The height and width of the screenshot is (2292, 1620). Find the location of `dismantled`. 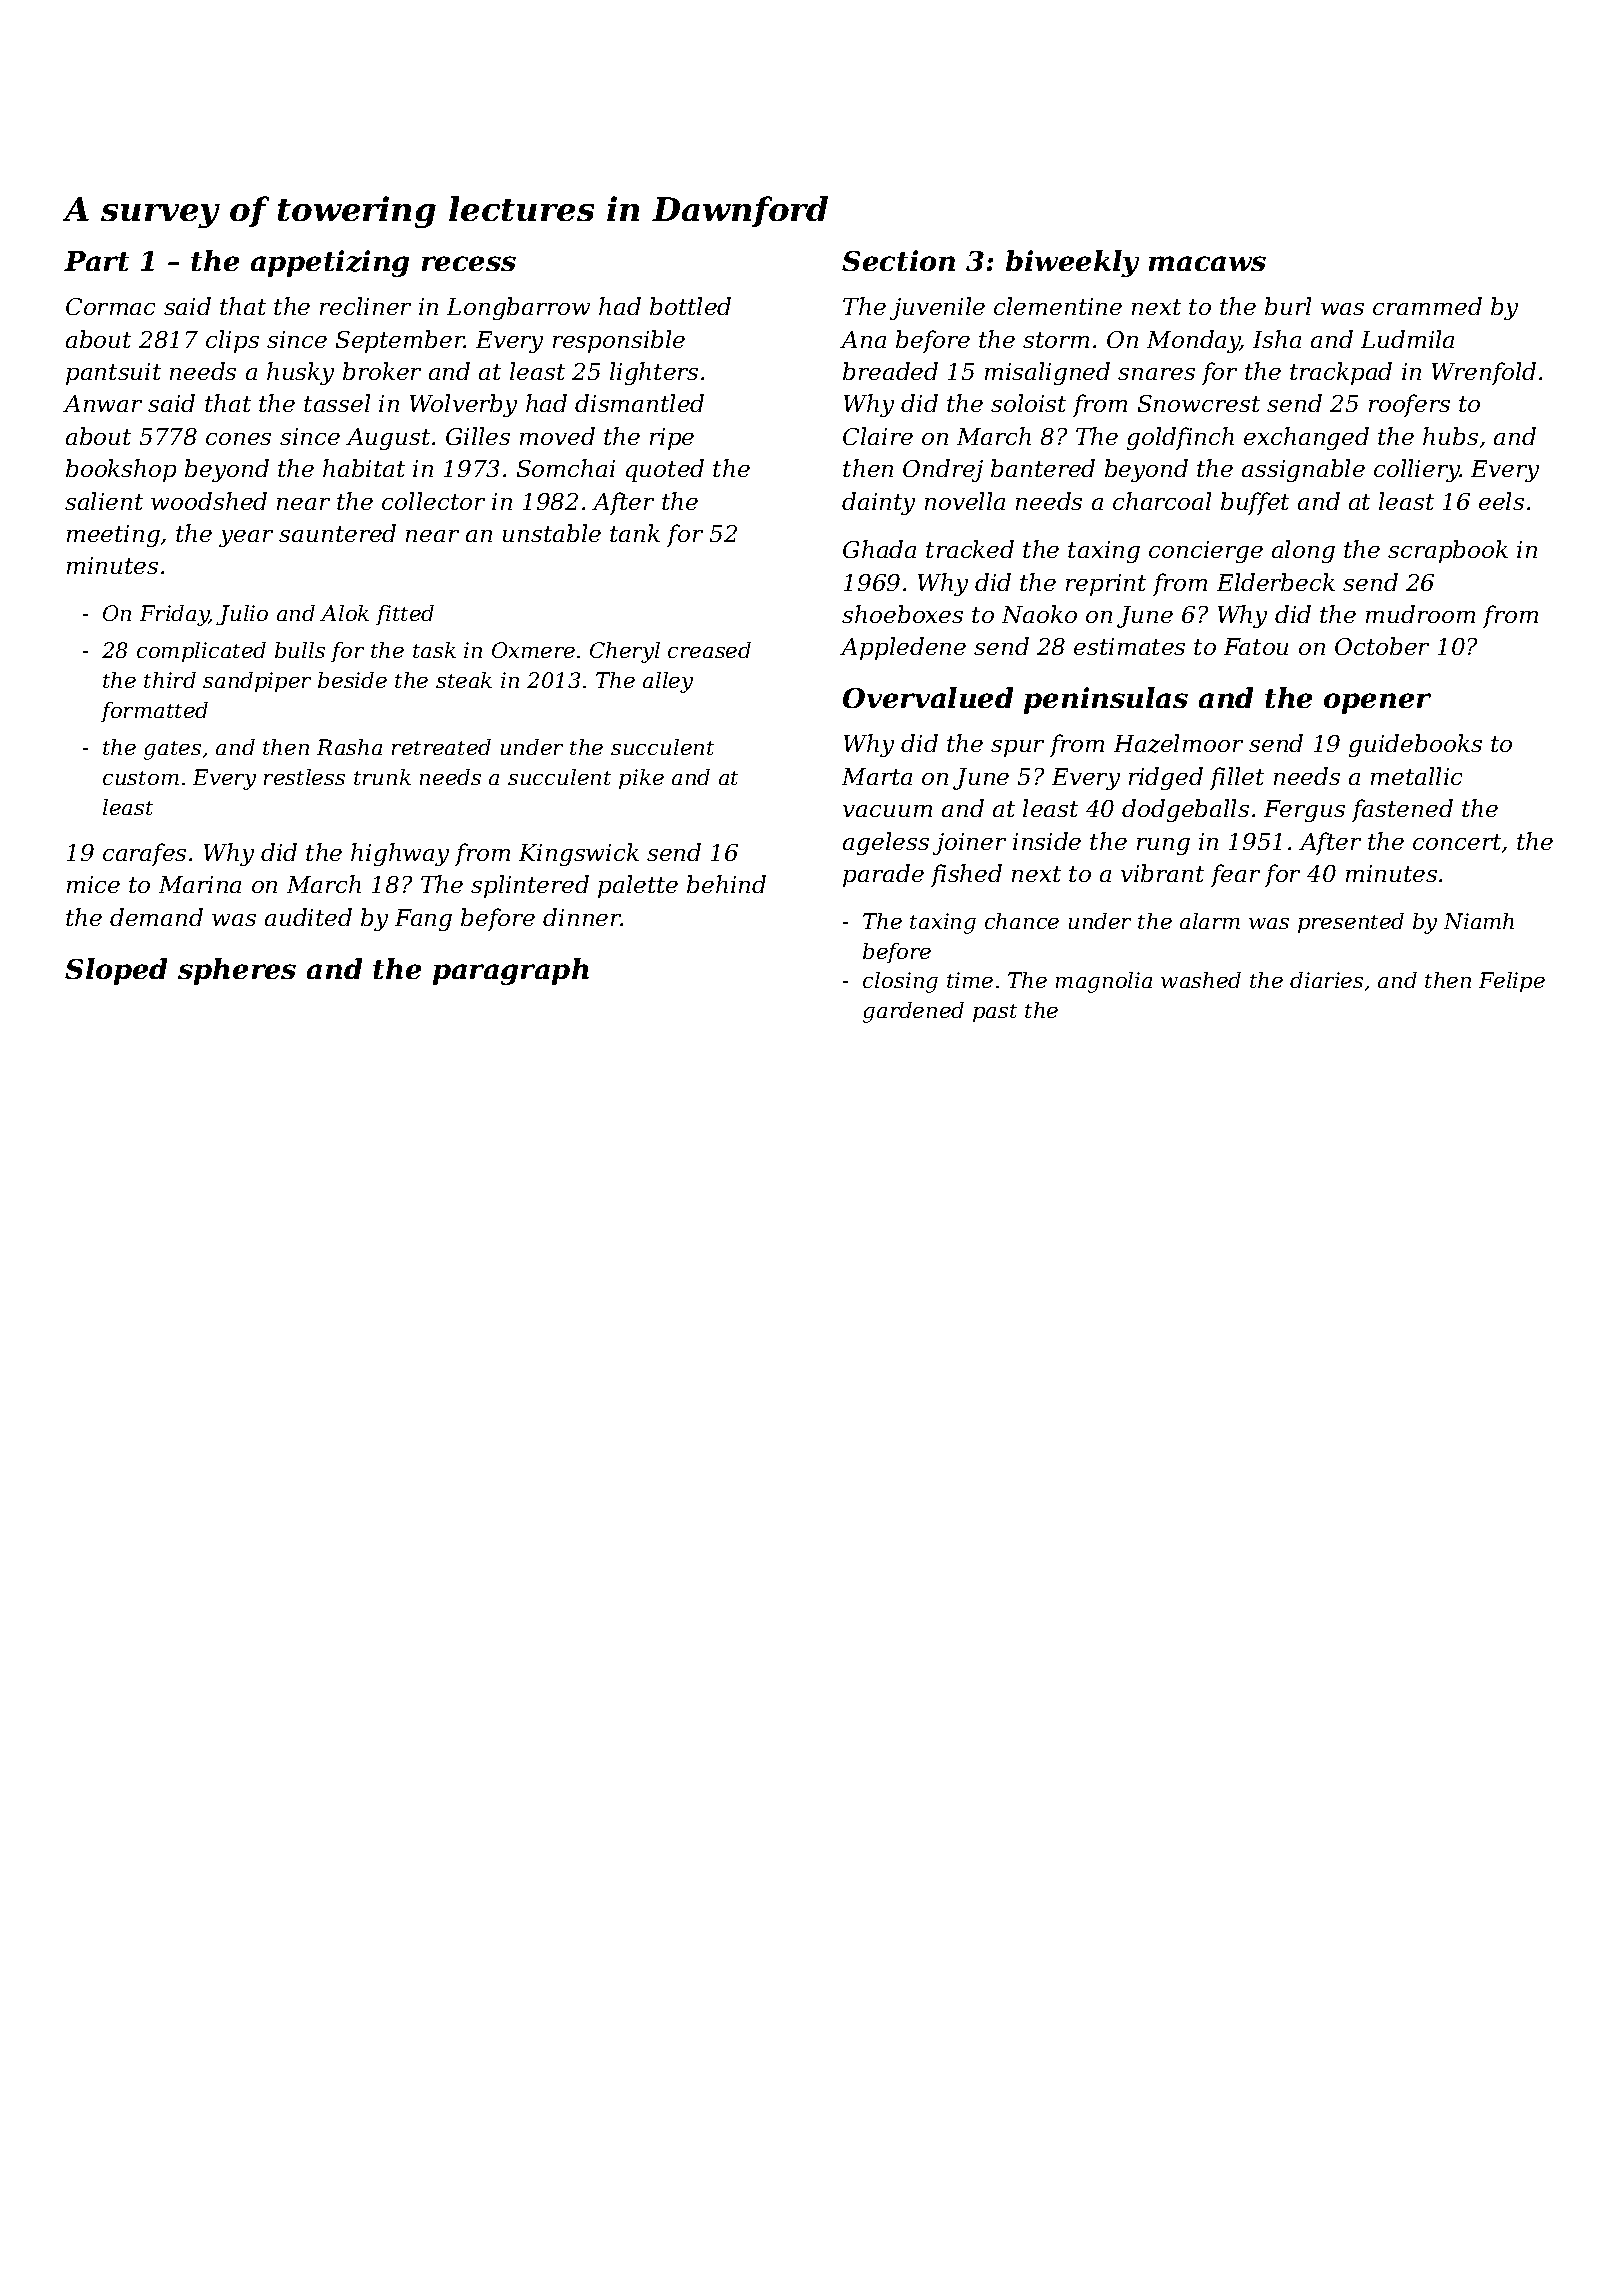

dismantled is located at coordinates (639, 403).
